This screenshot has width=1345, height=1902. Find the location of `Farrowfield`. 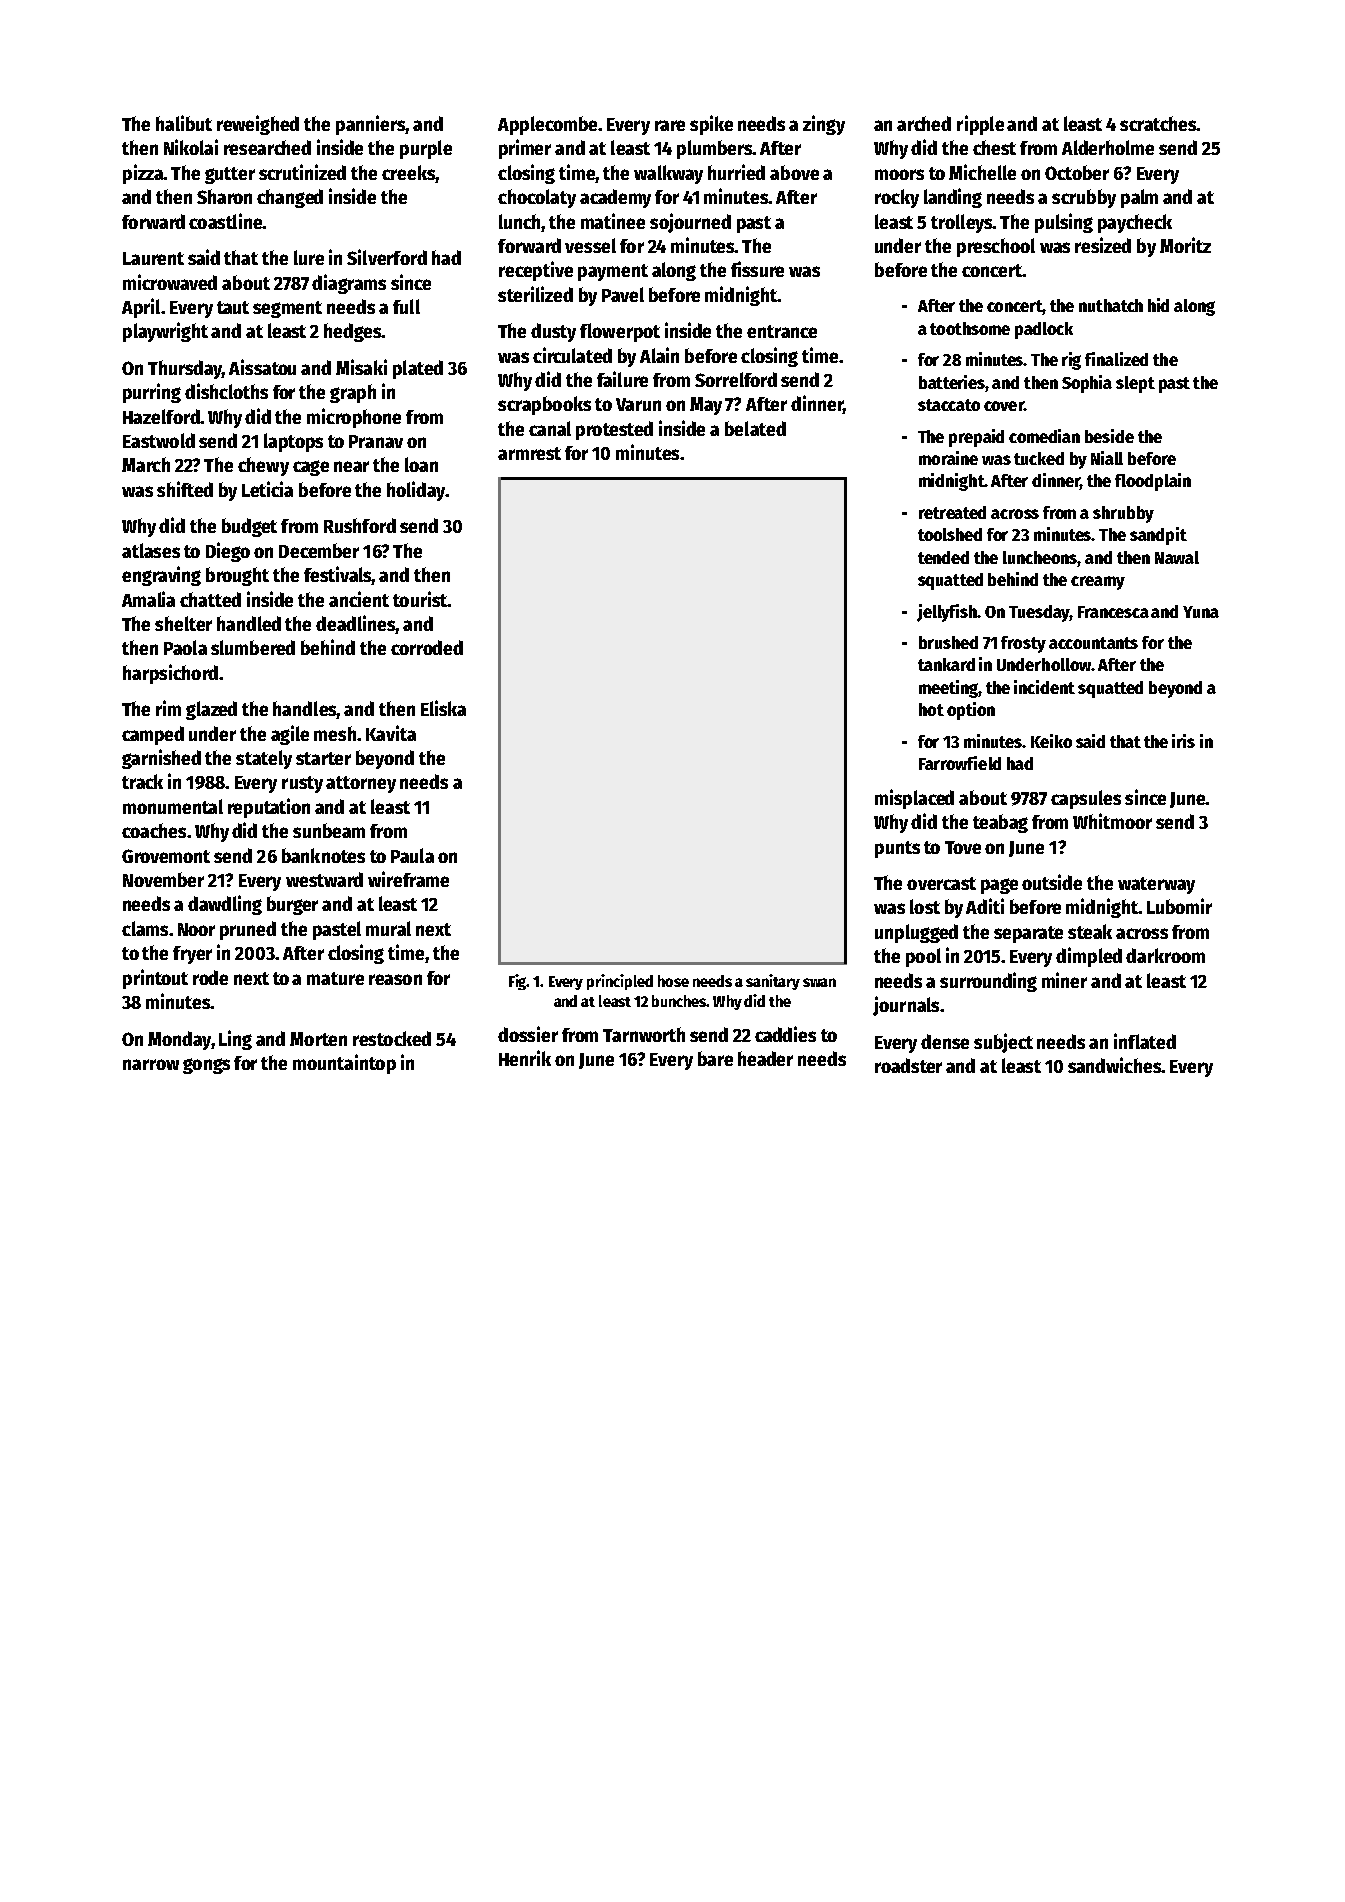

Farrowfield is located at coordinates (960, 763).
